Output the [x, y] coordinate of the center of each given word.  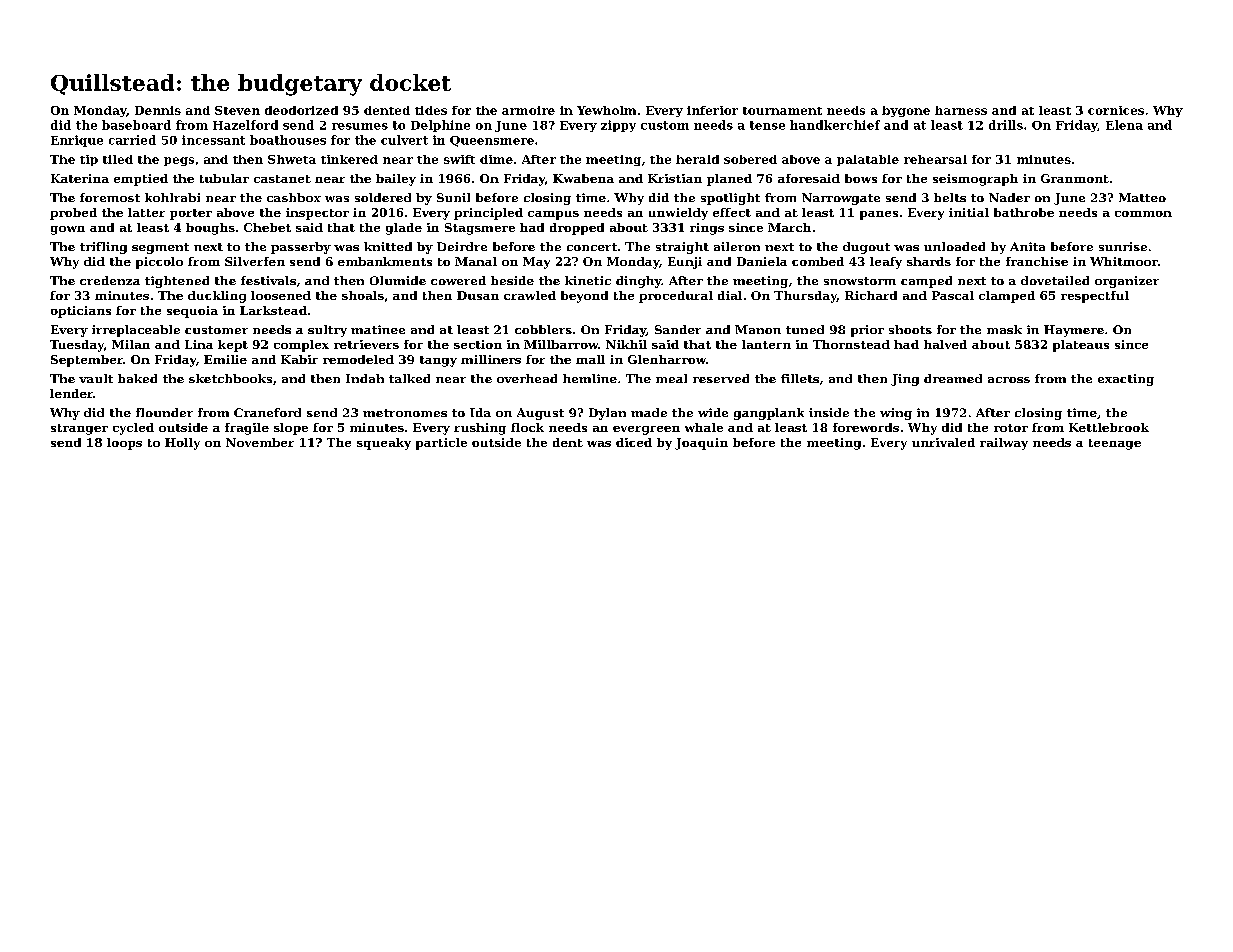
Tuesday [77, 346]
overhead [527, 378]
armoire [528, 110]
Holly [182, 444]
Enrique [77, 141]
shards [929, 261]
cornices [1116, 110]
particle [441, 444]
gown [68, 230]
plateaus [1081, 346]
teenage [1115, 444]
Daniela [762, 261]
